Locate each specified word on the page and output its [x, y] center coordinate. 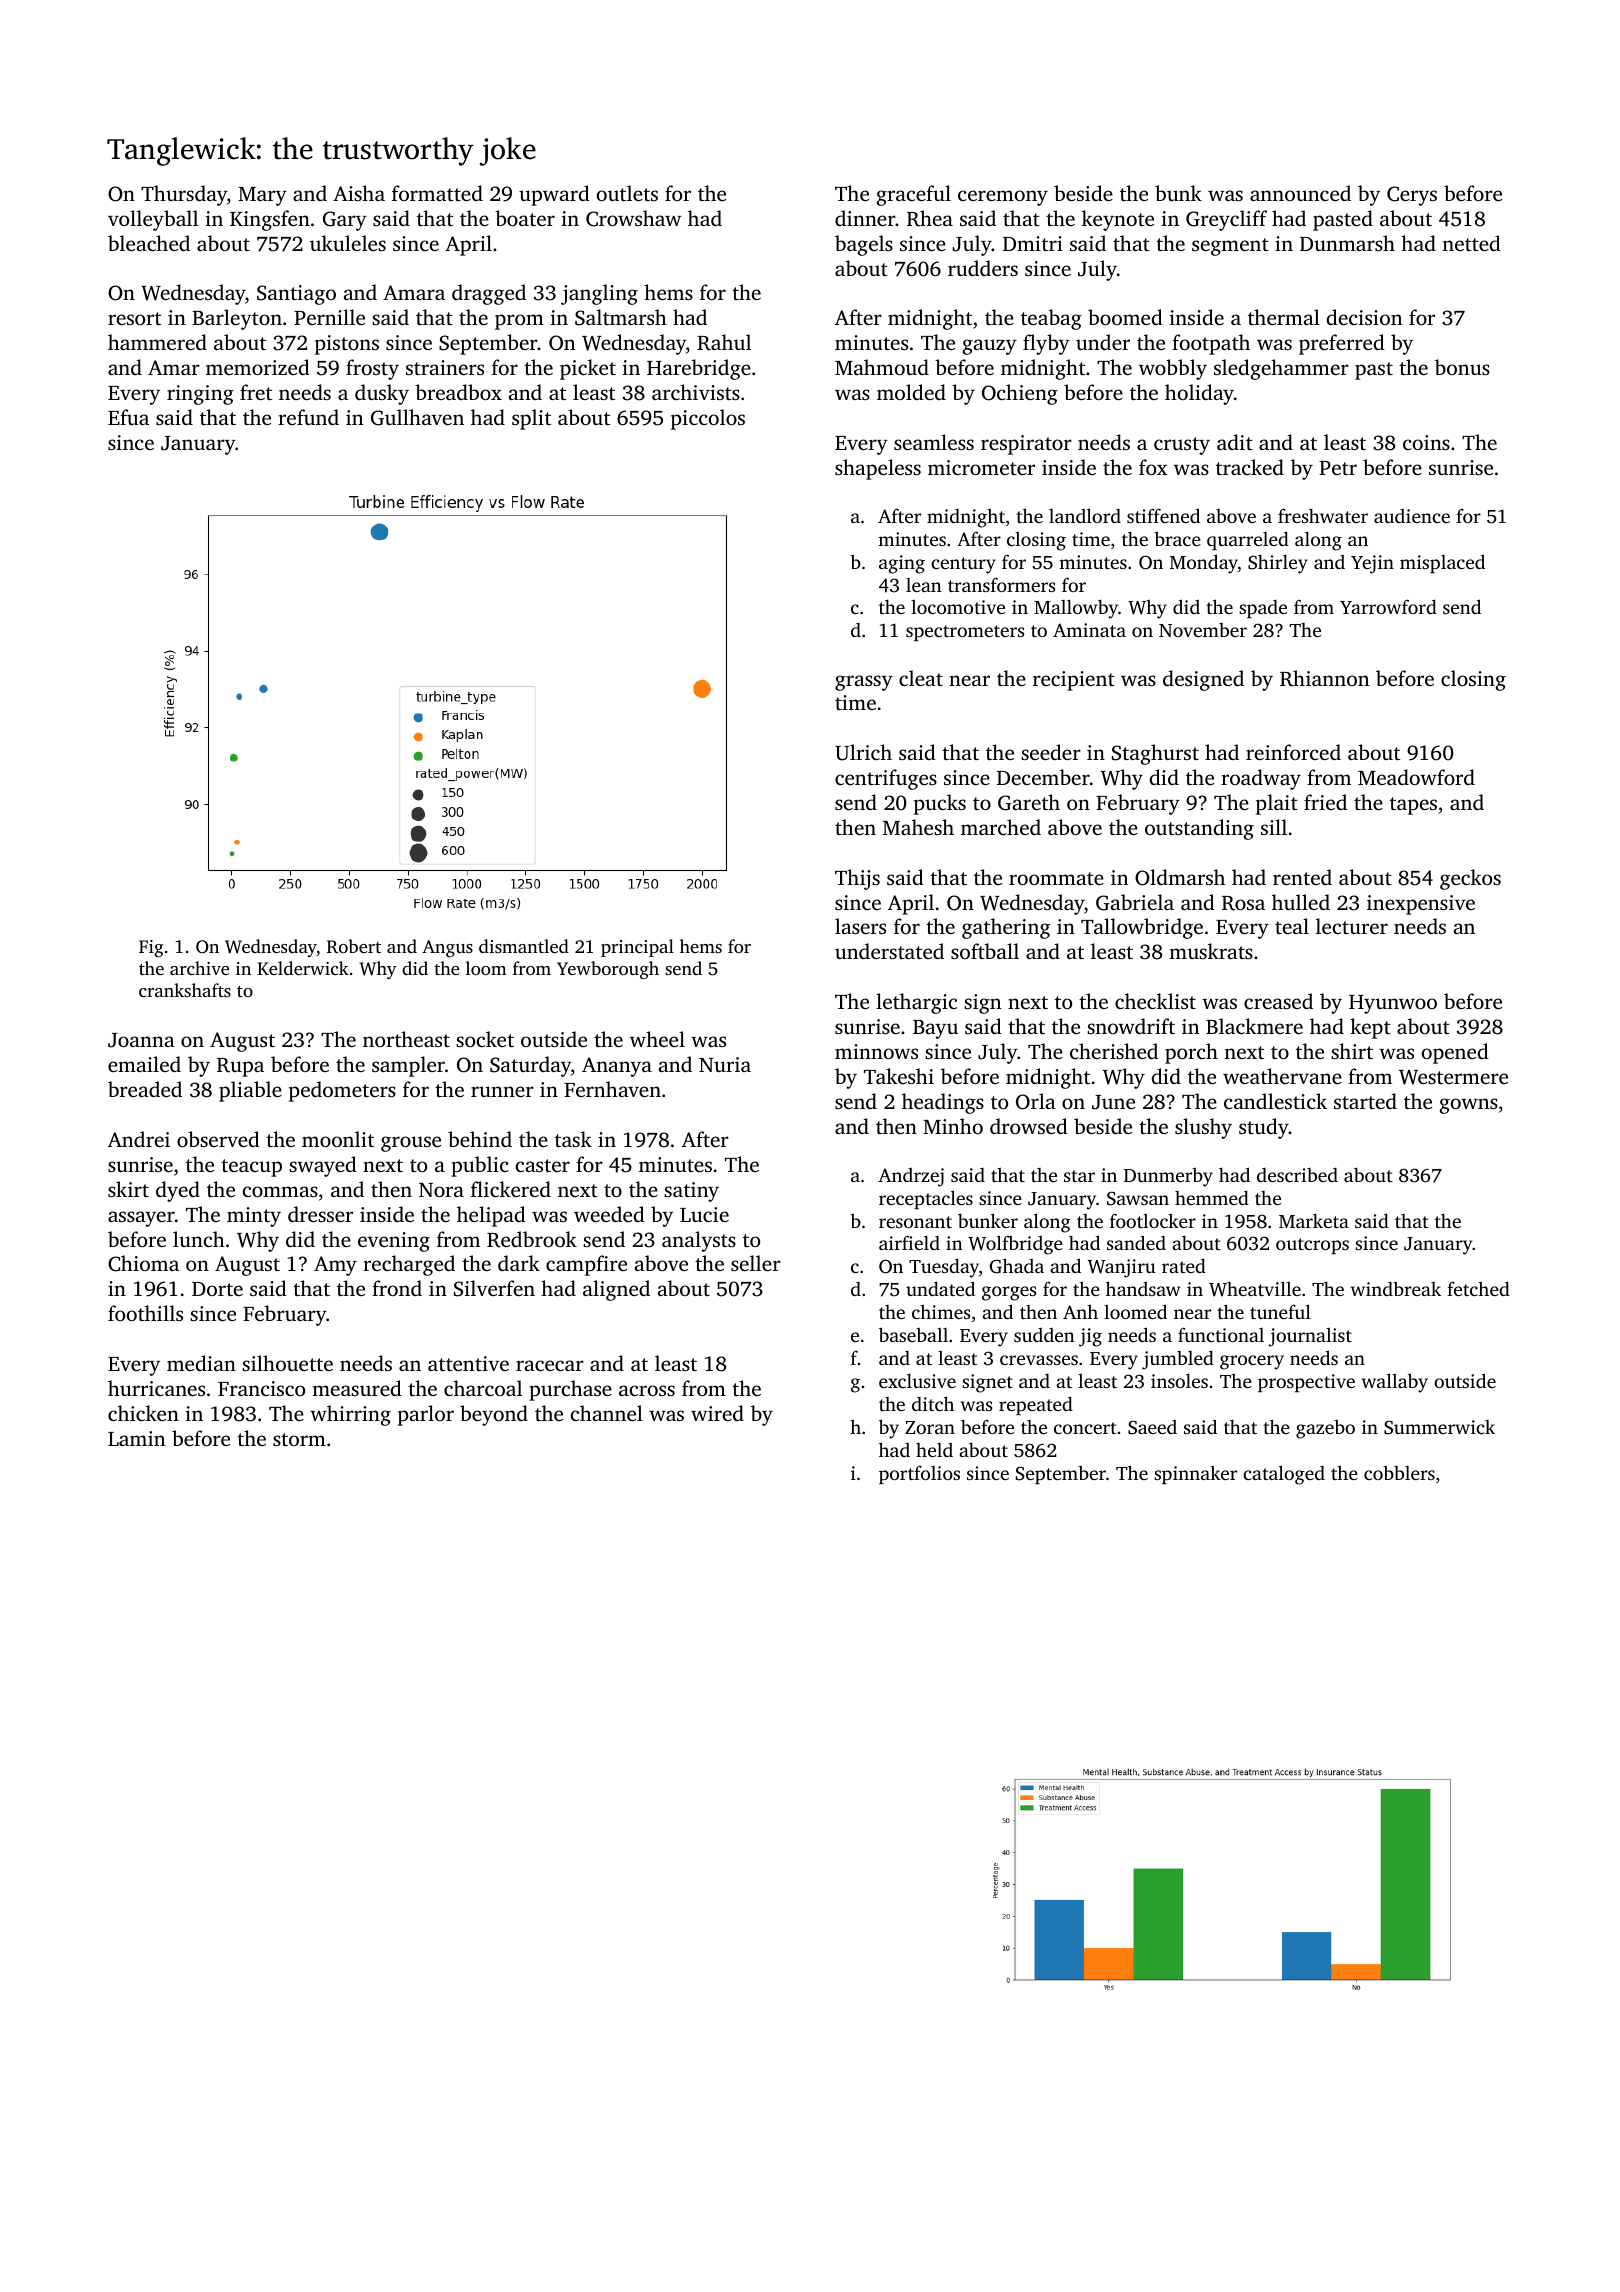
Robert [354, 946]
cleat [921, 678]
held [934, 1450]
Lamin [136, 1438]
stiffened [1163, 515]
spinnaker [1195, 1475]
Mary [262, 196]
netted [1471, 243]
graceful [914, 195]
